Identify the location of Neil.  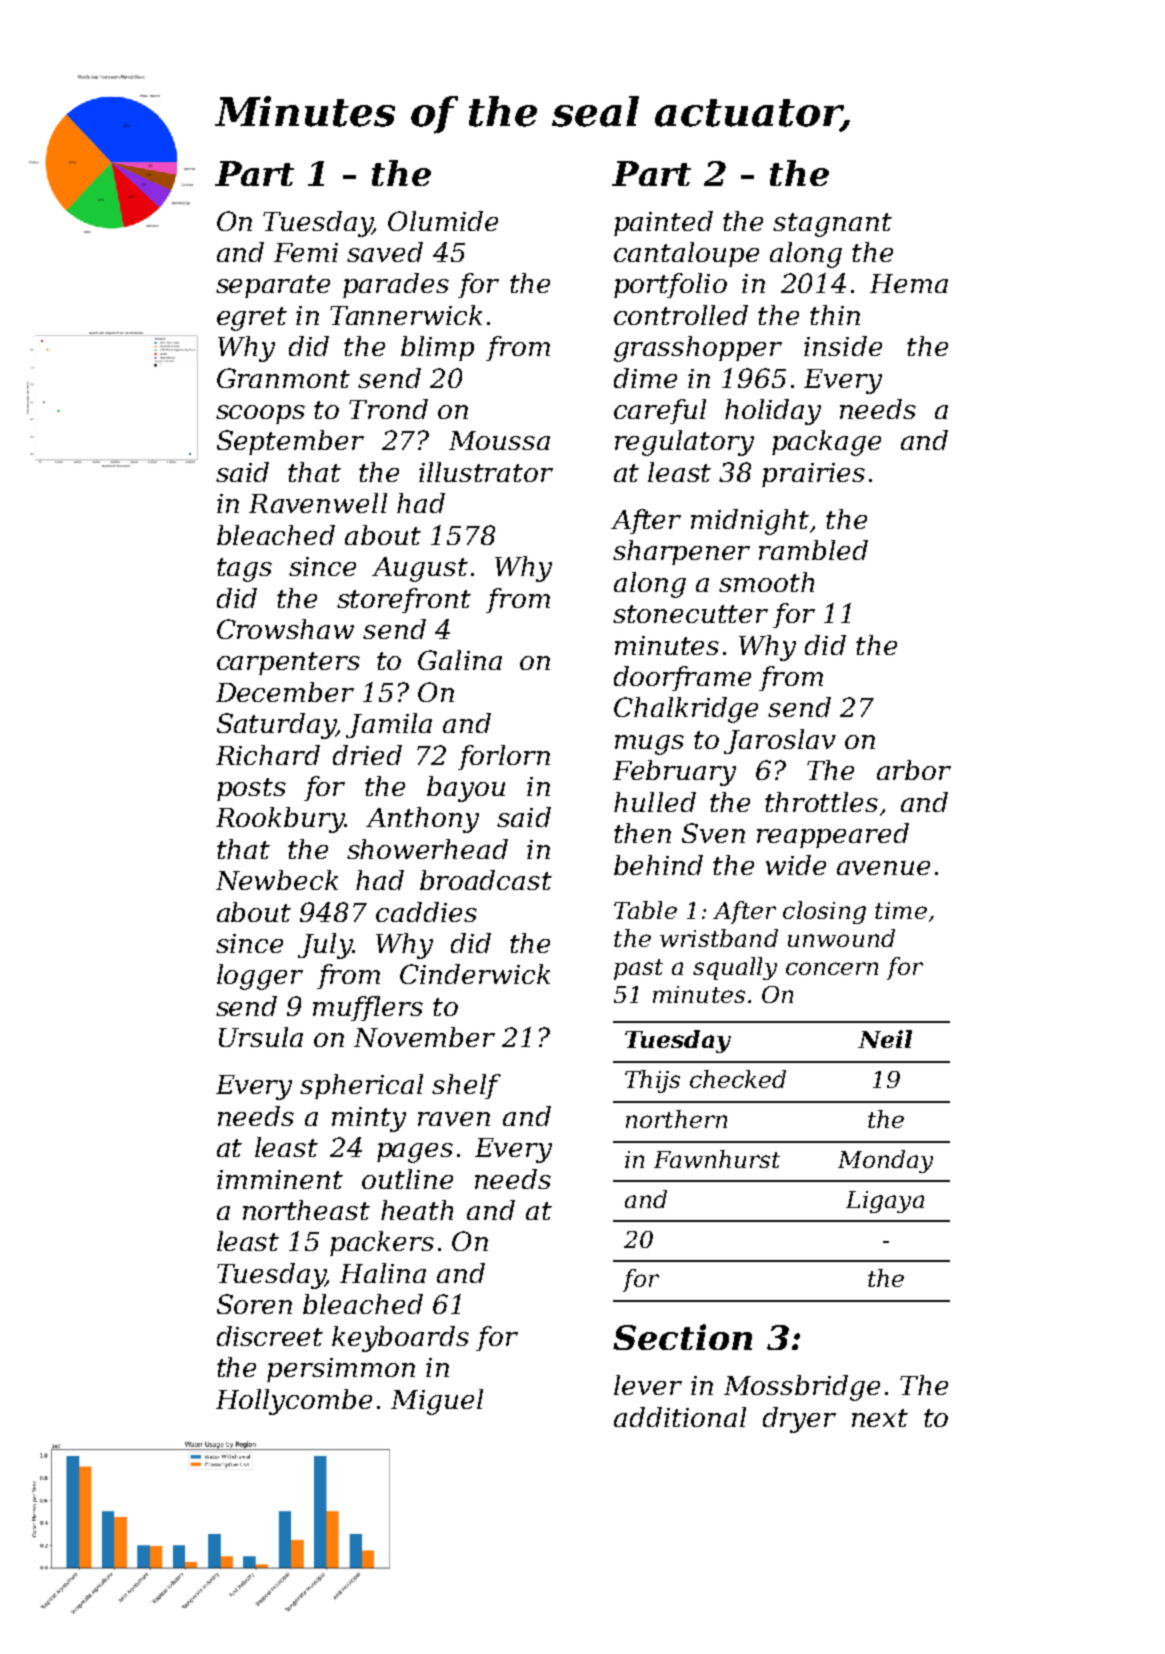
(885, 1039).
